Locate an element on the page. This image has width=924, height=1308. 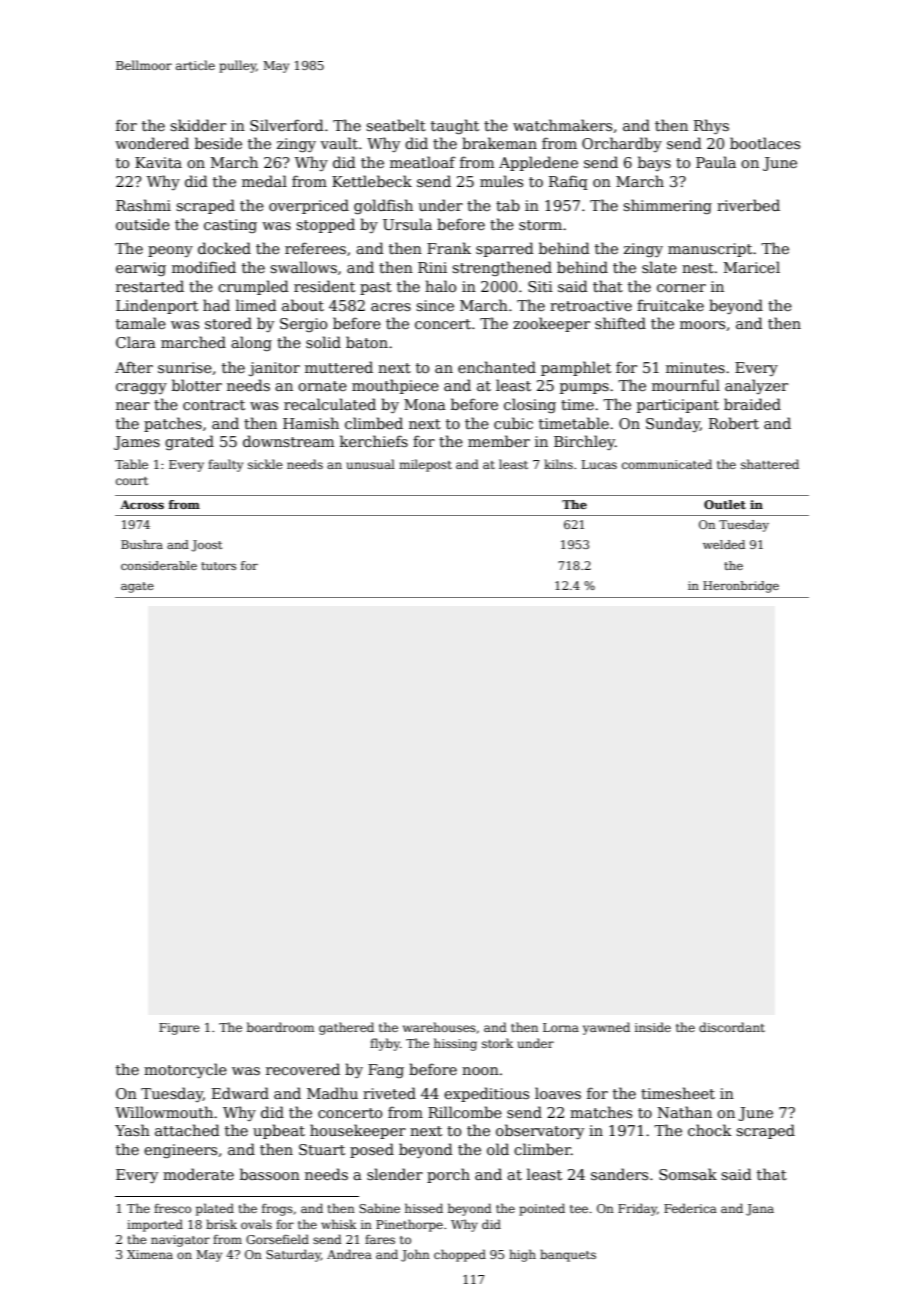
skidder is located at coordinates (198, 125).
